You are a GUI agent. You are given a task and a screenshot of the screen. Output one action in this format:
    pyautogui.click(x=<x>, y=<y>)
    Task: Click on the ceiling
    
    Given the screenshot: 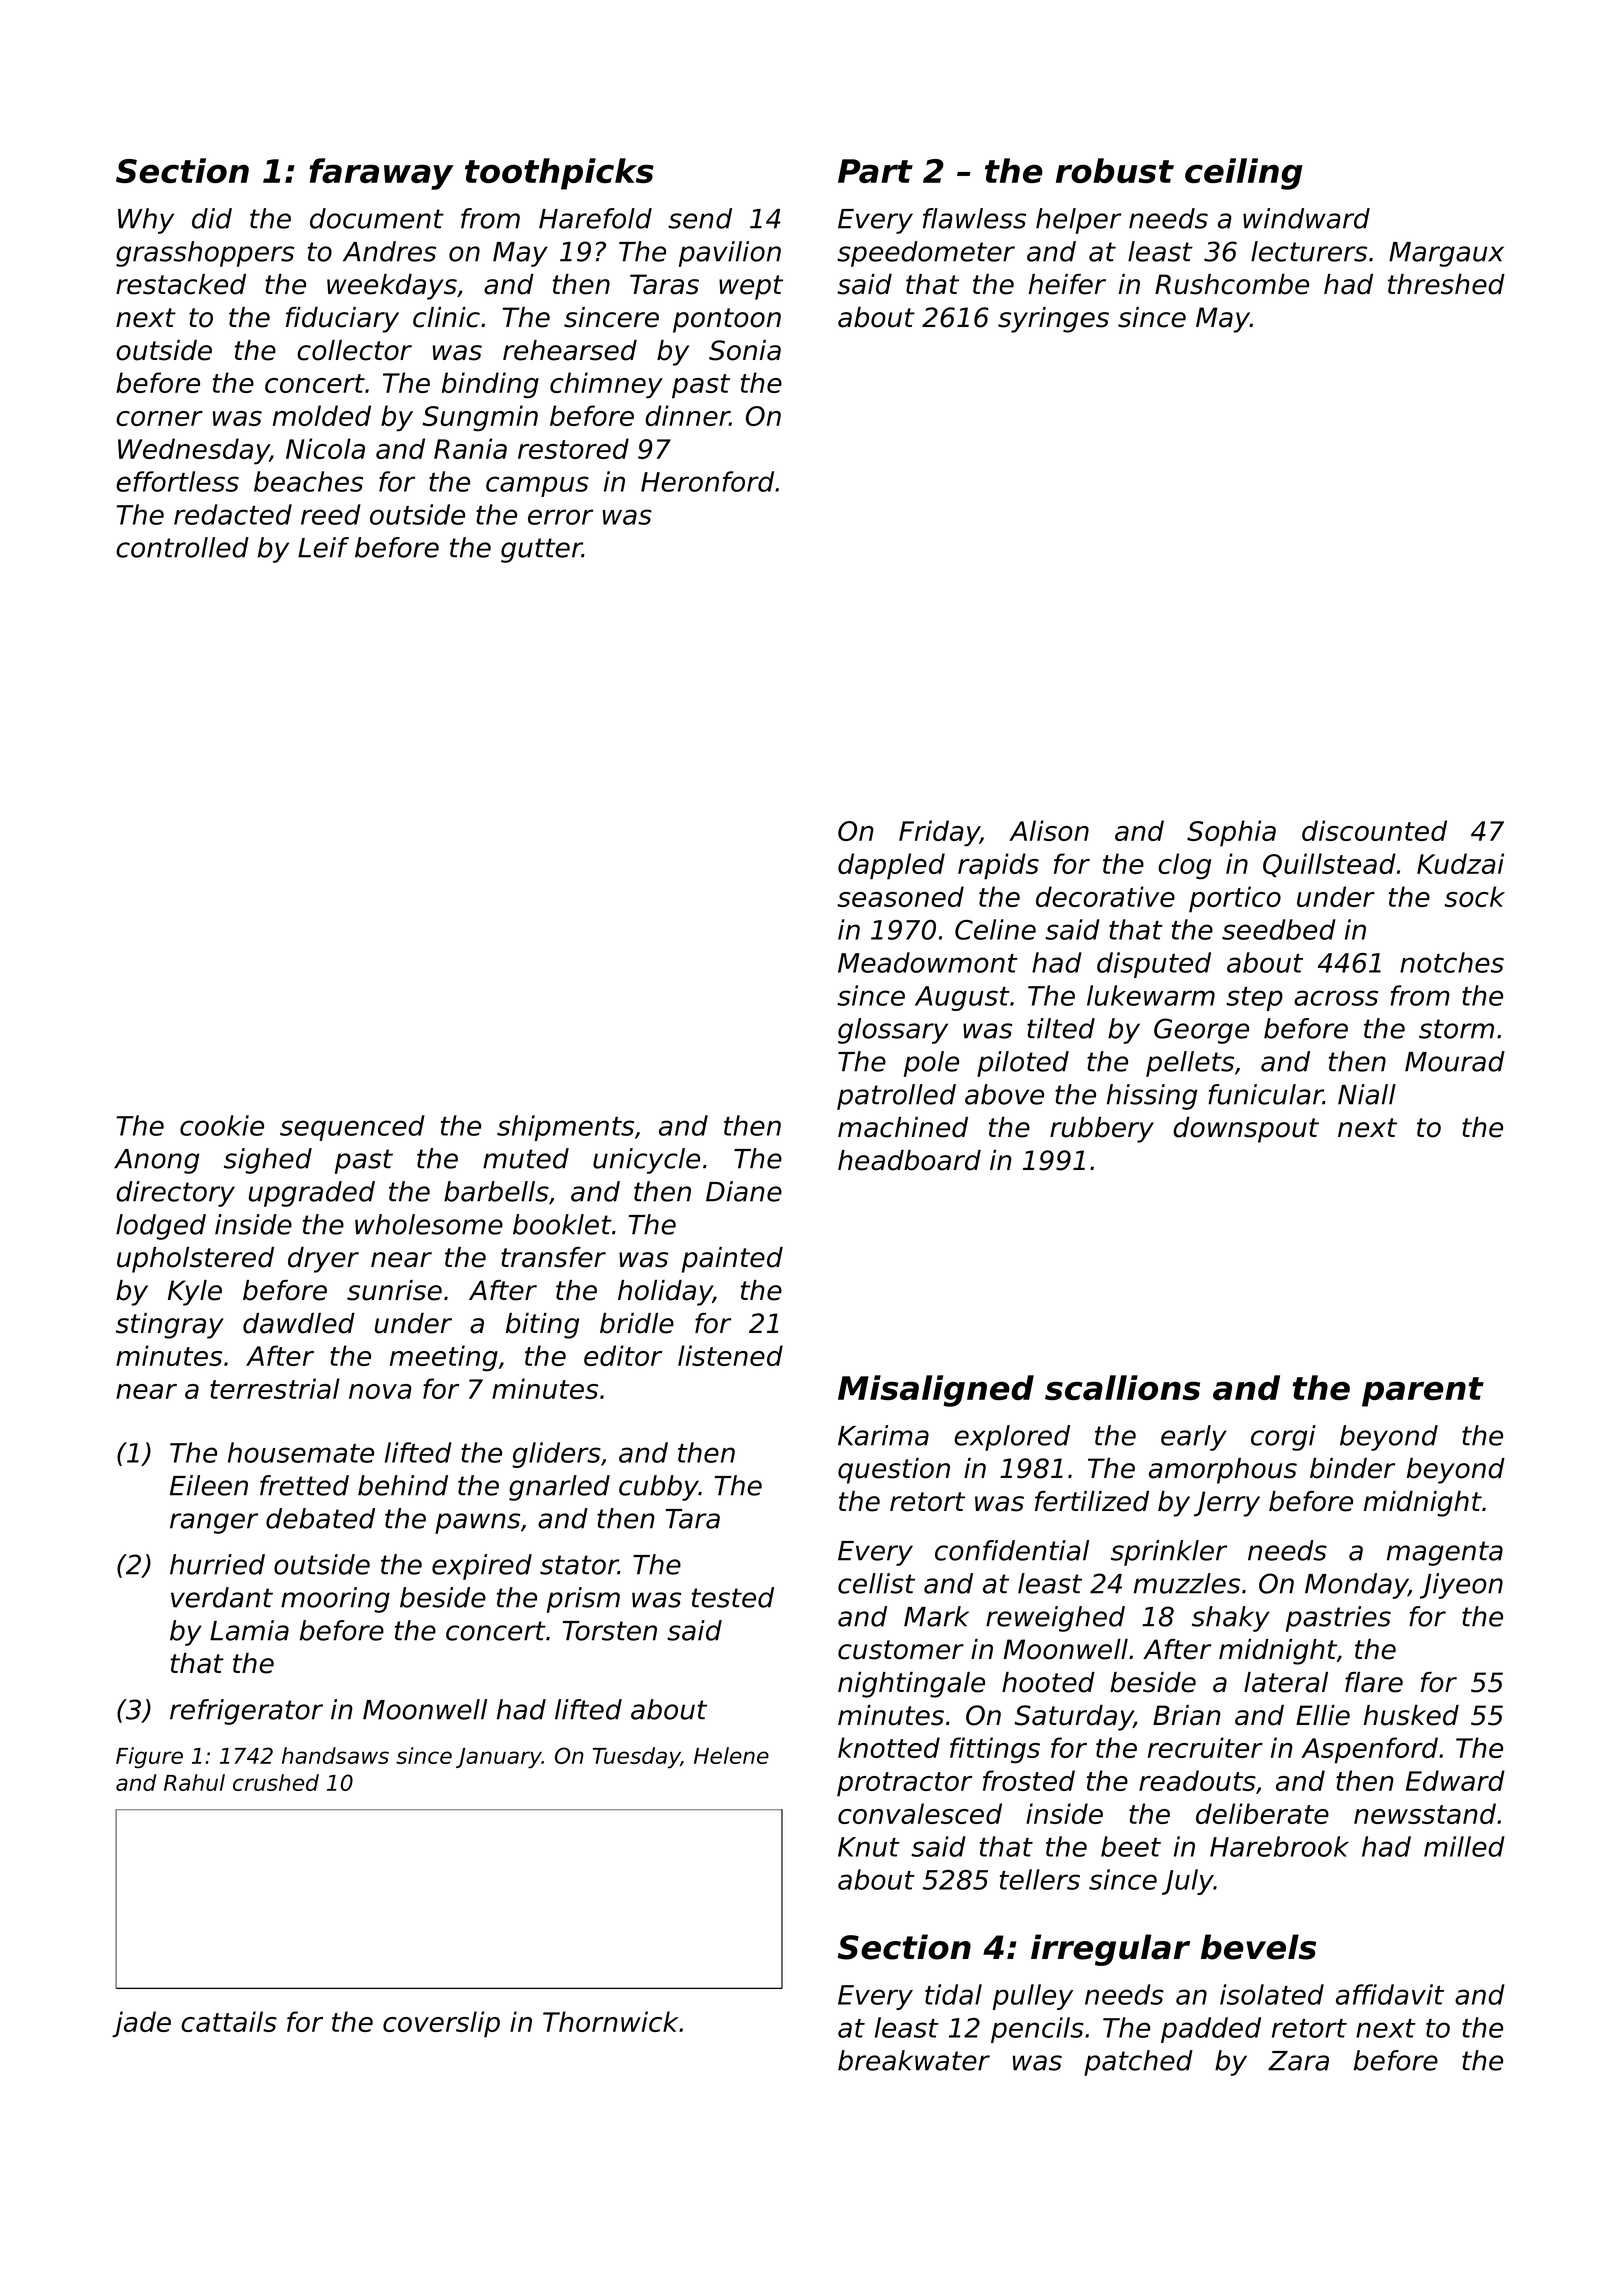 What is the action you would take?
    pyautogui.click(x=1244, y=174)
